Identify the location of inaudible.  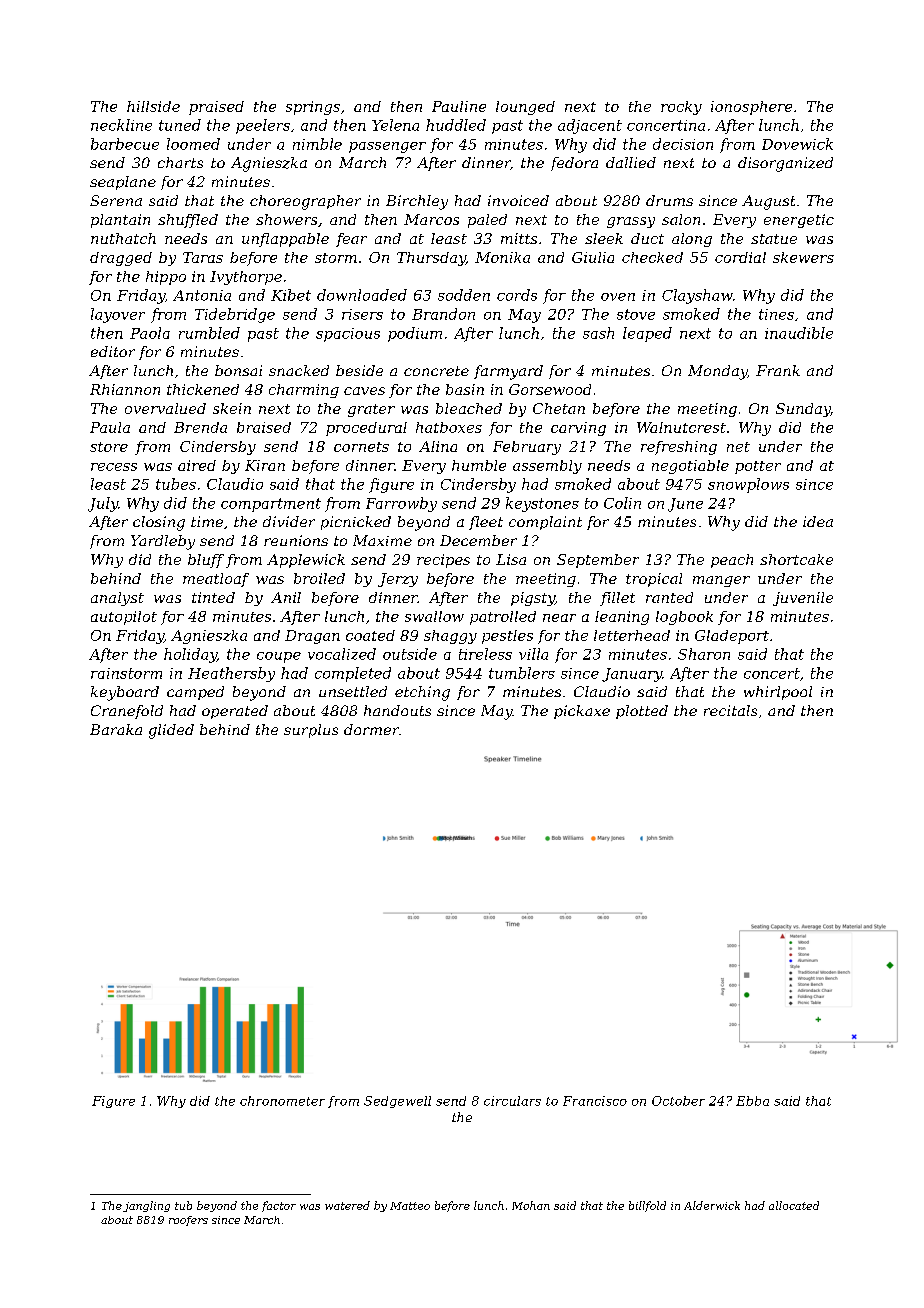
(799, 333).
